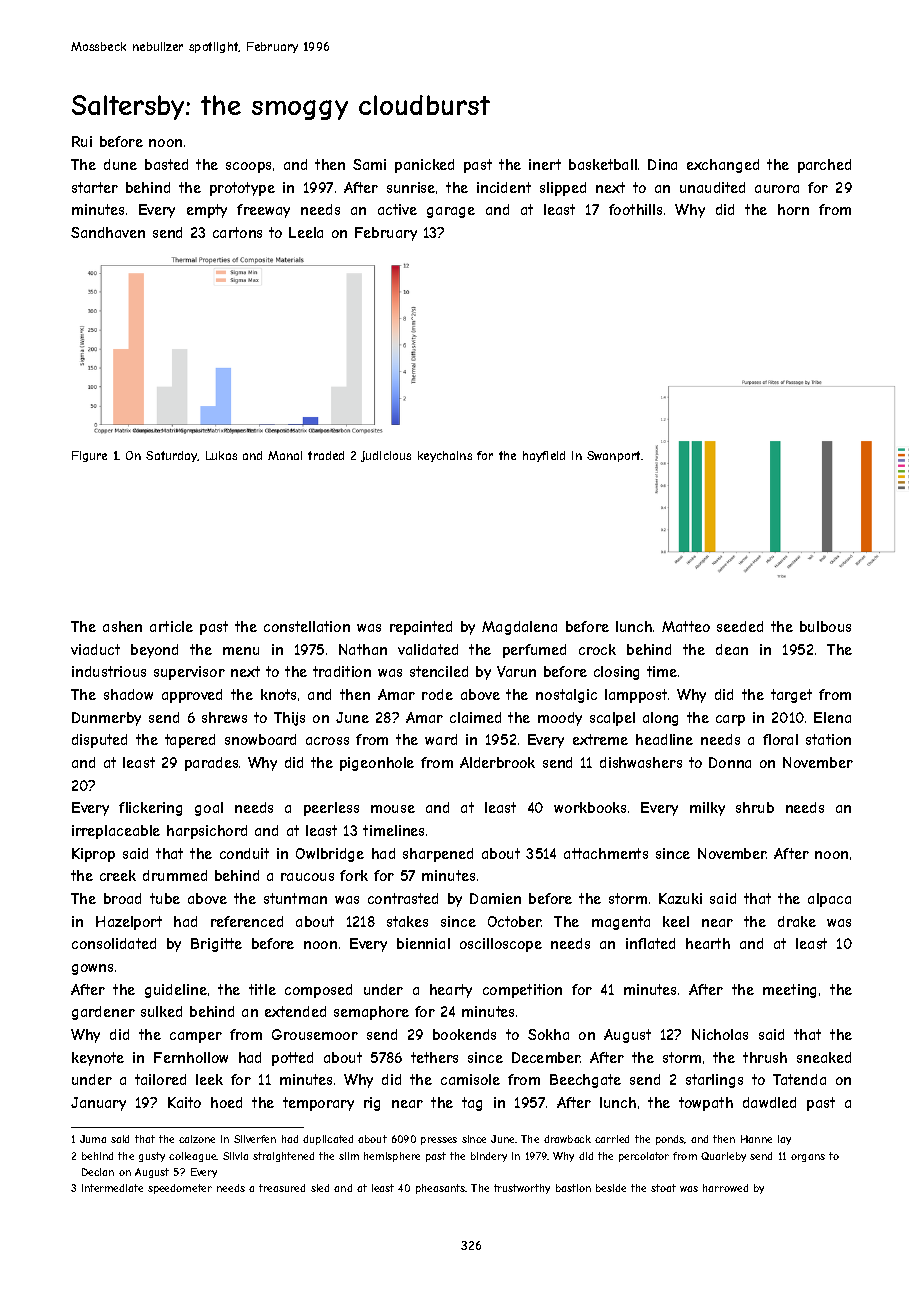 The height and width of the page is (1308, 924). I want to click on Figure, so click(89, 456).
